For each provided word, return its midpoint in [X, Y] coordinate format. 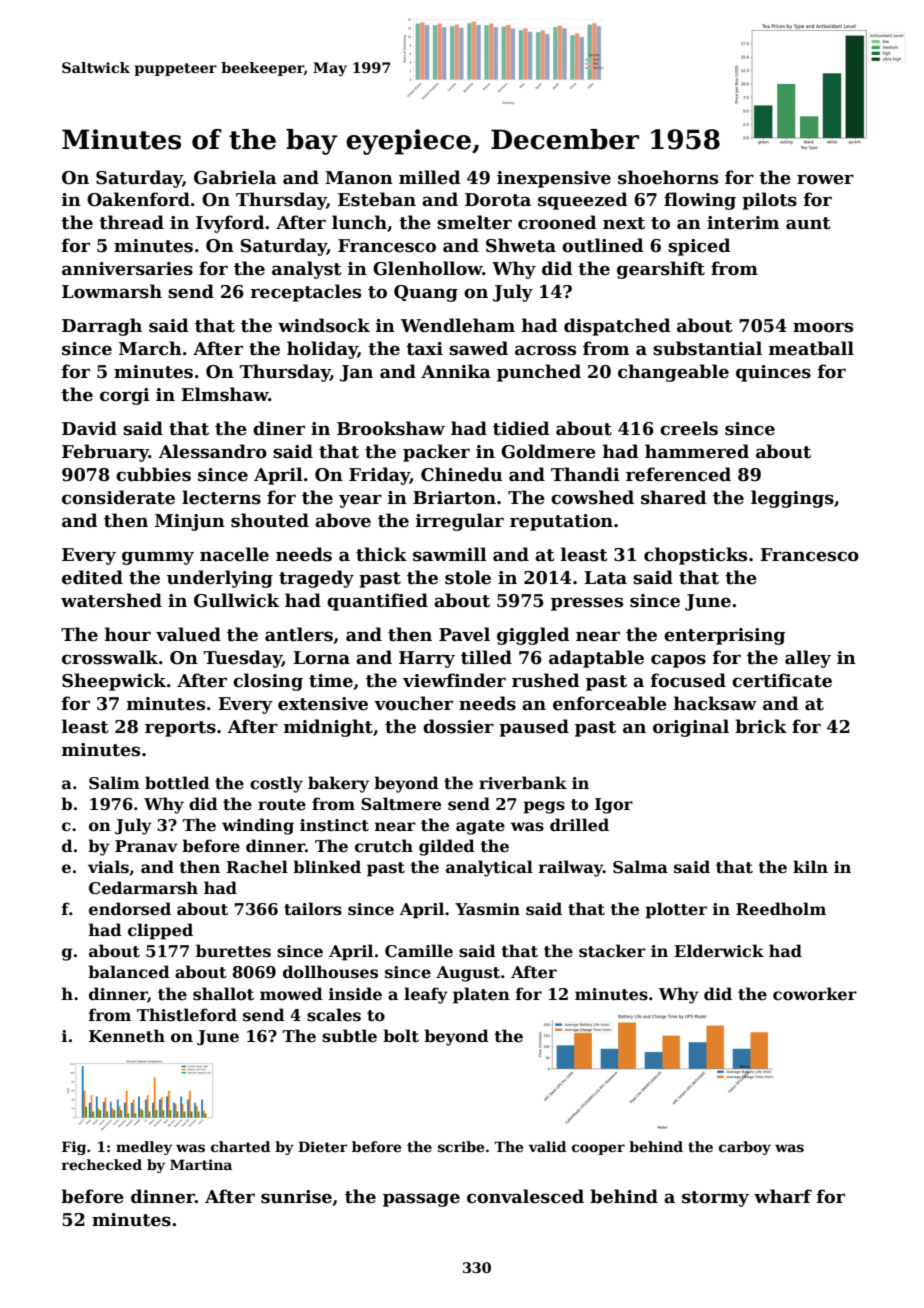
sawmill [450, 554]
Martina [201, 1164]
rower [825, 179]
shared [673, 497]
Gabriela [235, 177]
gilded [447, 847]
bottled [177, 783]
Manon [359, 178]
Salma [640, 867]
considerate [118, 497]
